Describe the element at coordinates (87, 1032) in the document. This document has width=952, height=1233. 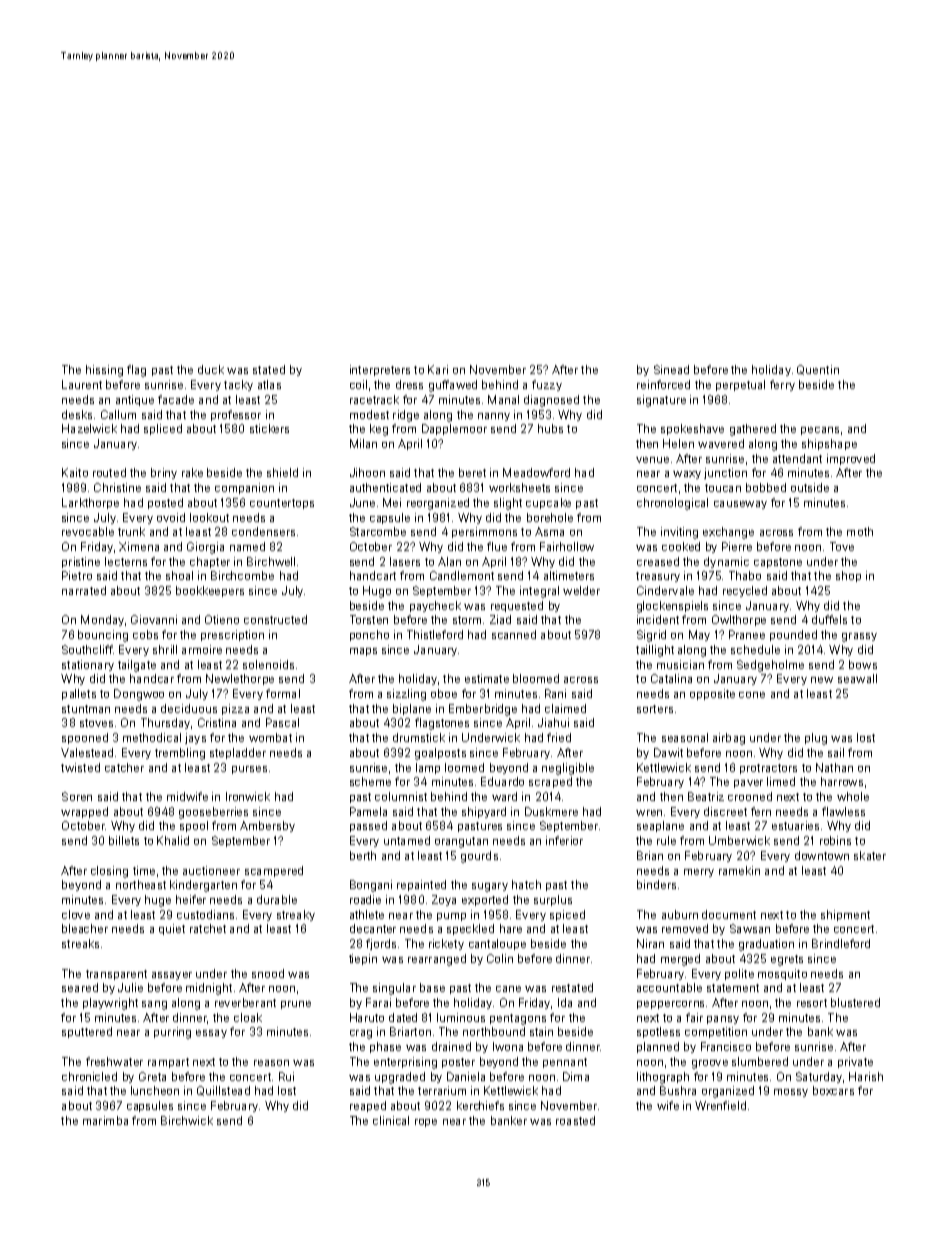
I see `sputtered` at that location.
